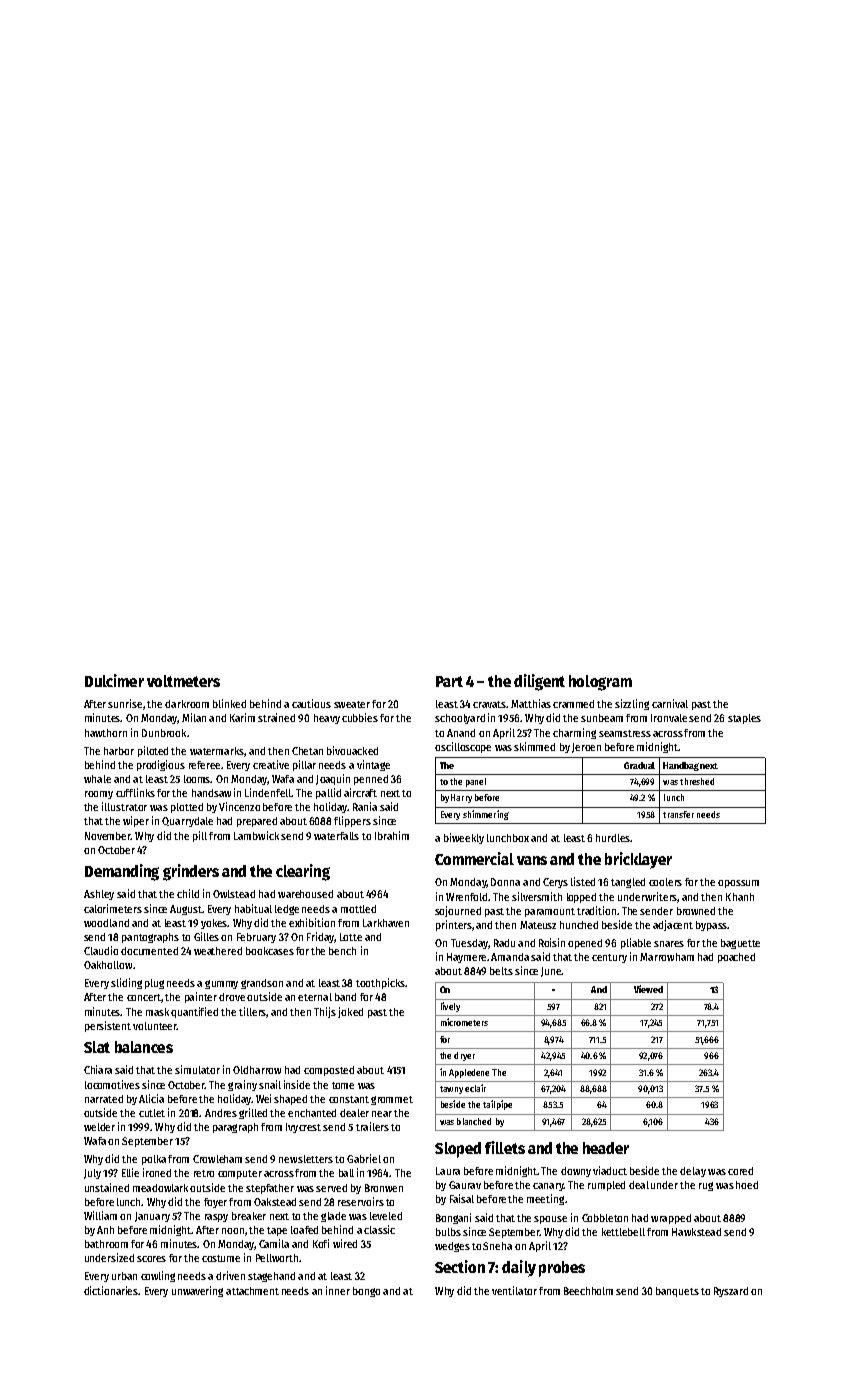 The image size is (849, 1400). Describe the element at coordinates (448, 1232) in the page. I see `bulbs` at that location.
